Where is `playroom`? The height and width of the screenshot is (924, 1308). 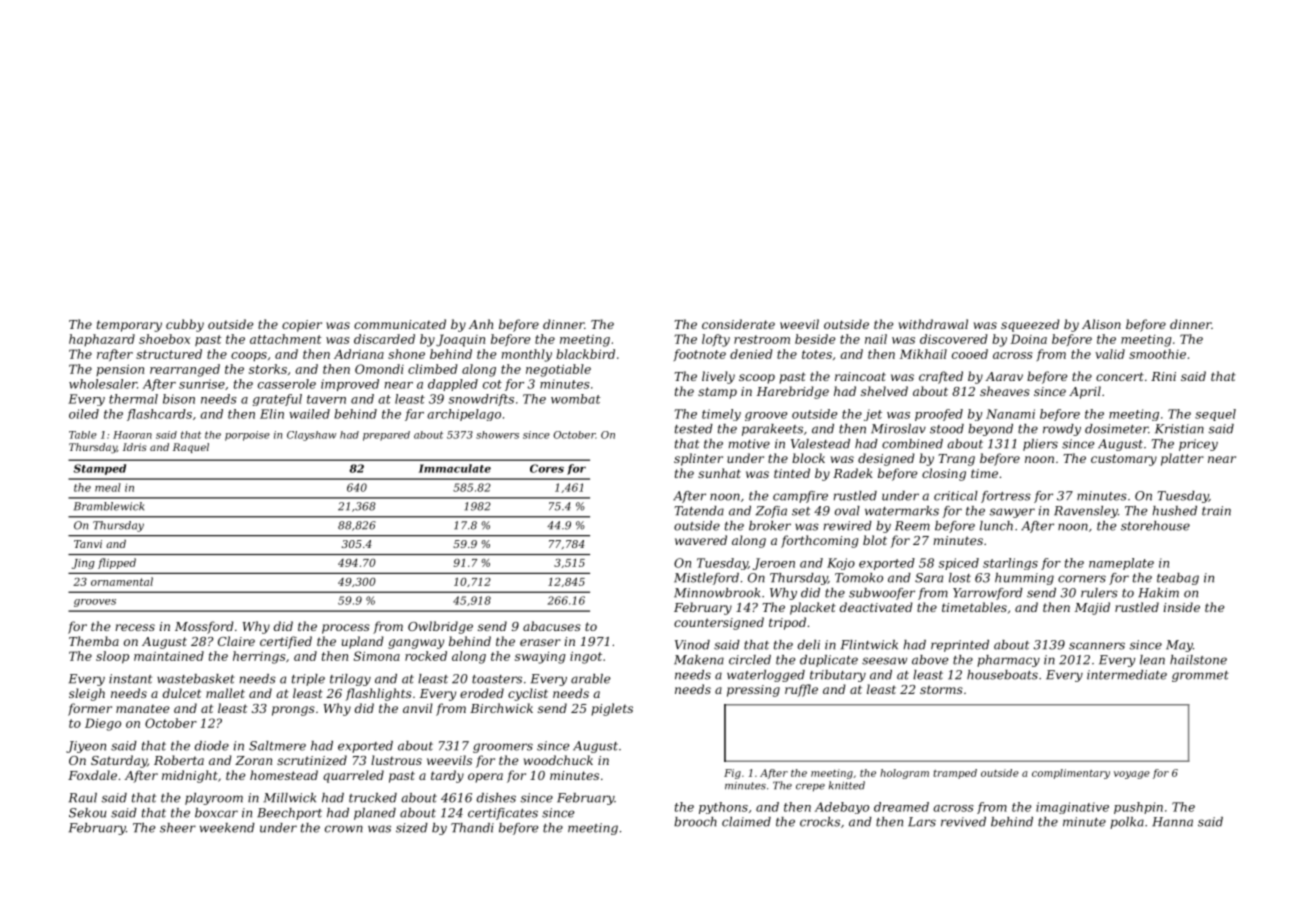
playroom is located at coordinates (214, 799).
